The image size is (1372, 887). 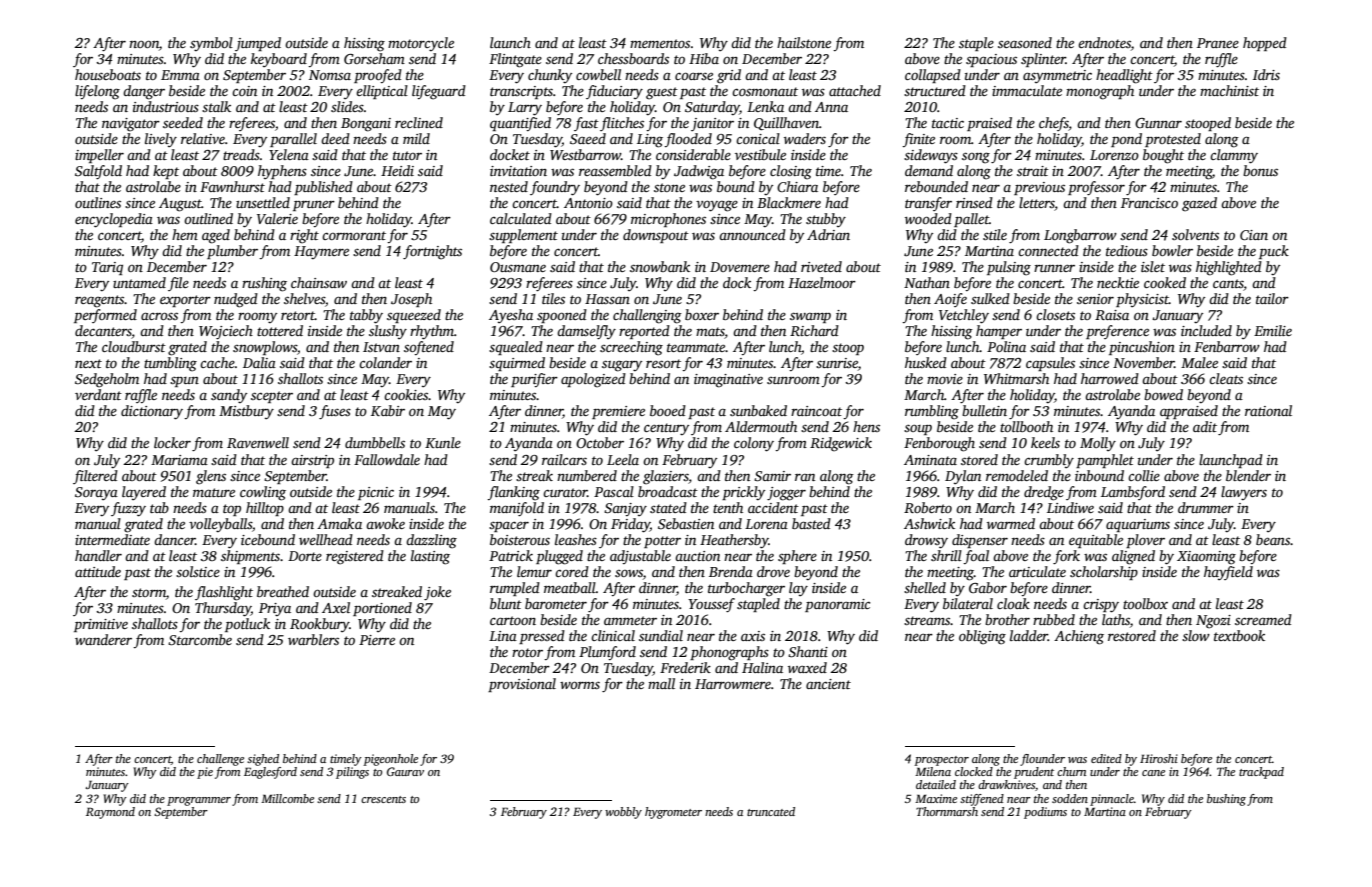 What do you see at coordinates (660, 43) in the page?
I see `mementos` at bounding box center [660, 43].
